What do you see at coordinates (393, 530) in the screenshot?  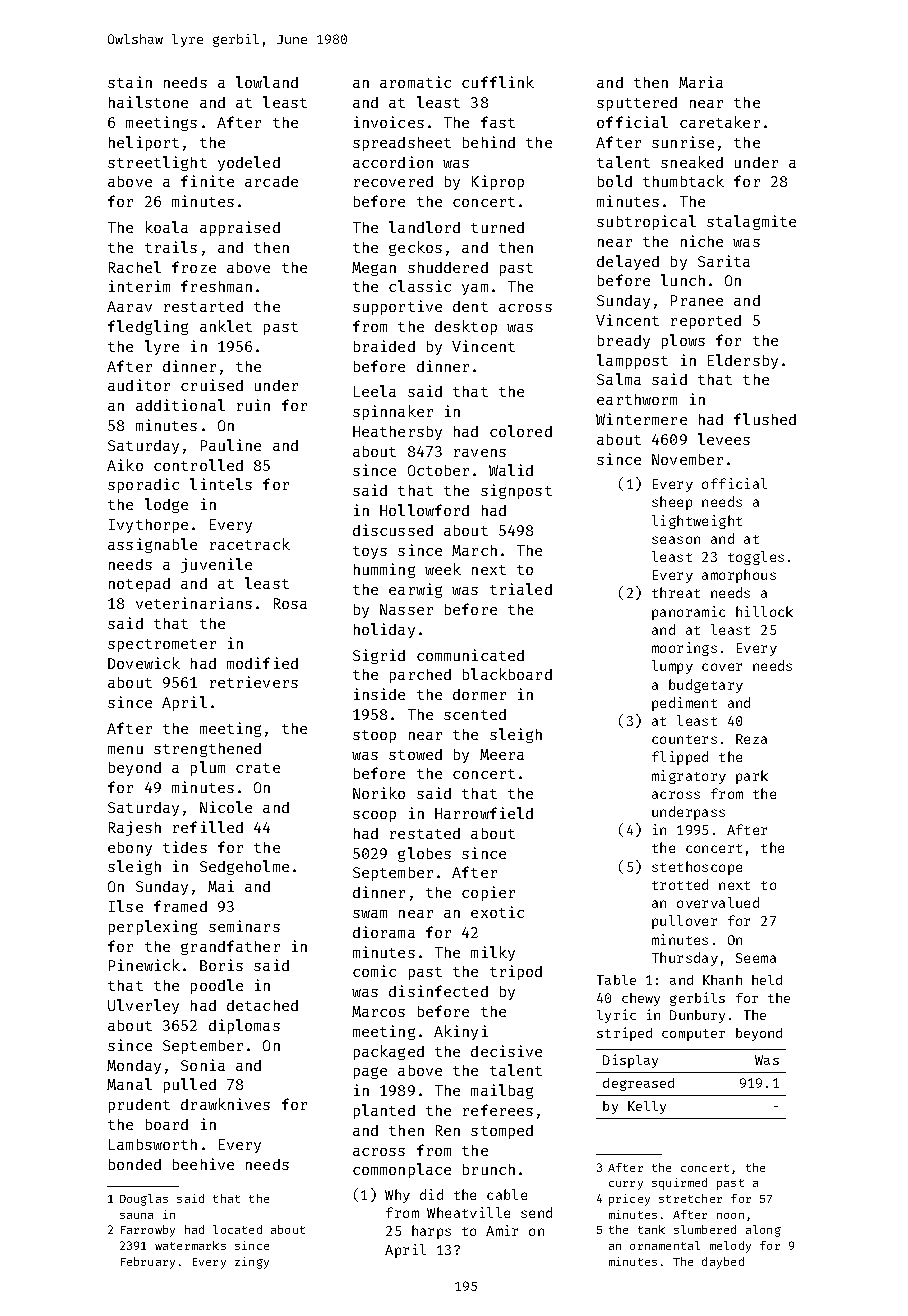 I see `discussed` at bounding box center [393, 530].
